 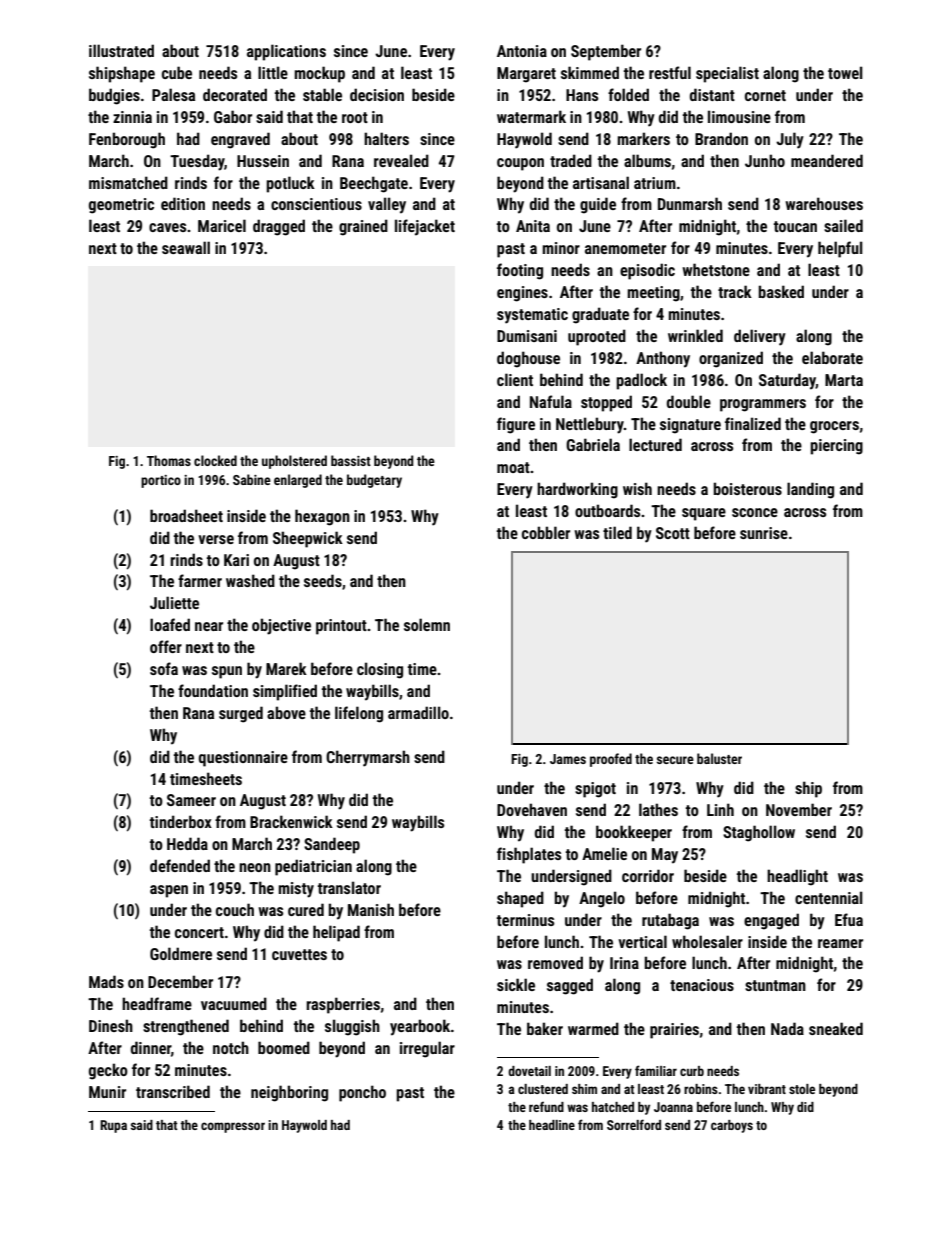 I want to click on James, so click(x=568, y=759).
